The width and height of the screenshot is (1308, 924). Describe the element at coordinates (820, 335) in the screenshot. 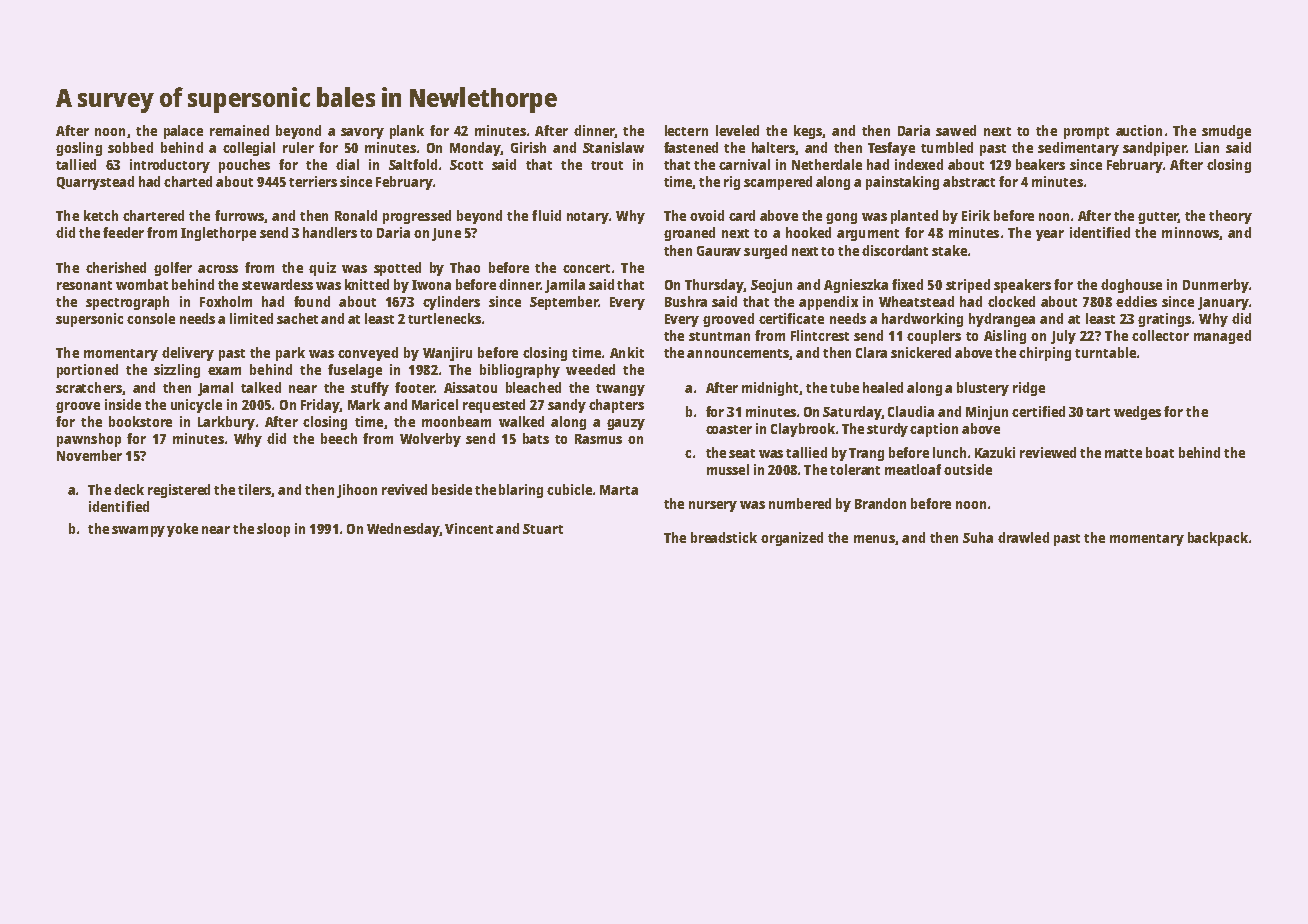

I see `Flintcrest` at that location.
